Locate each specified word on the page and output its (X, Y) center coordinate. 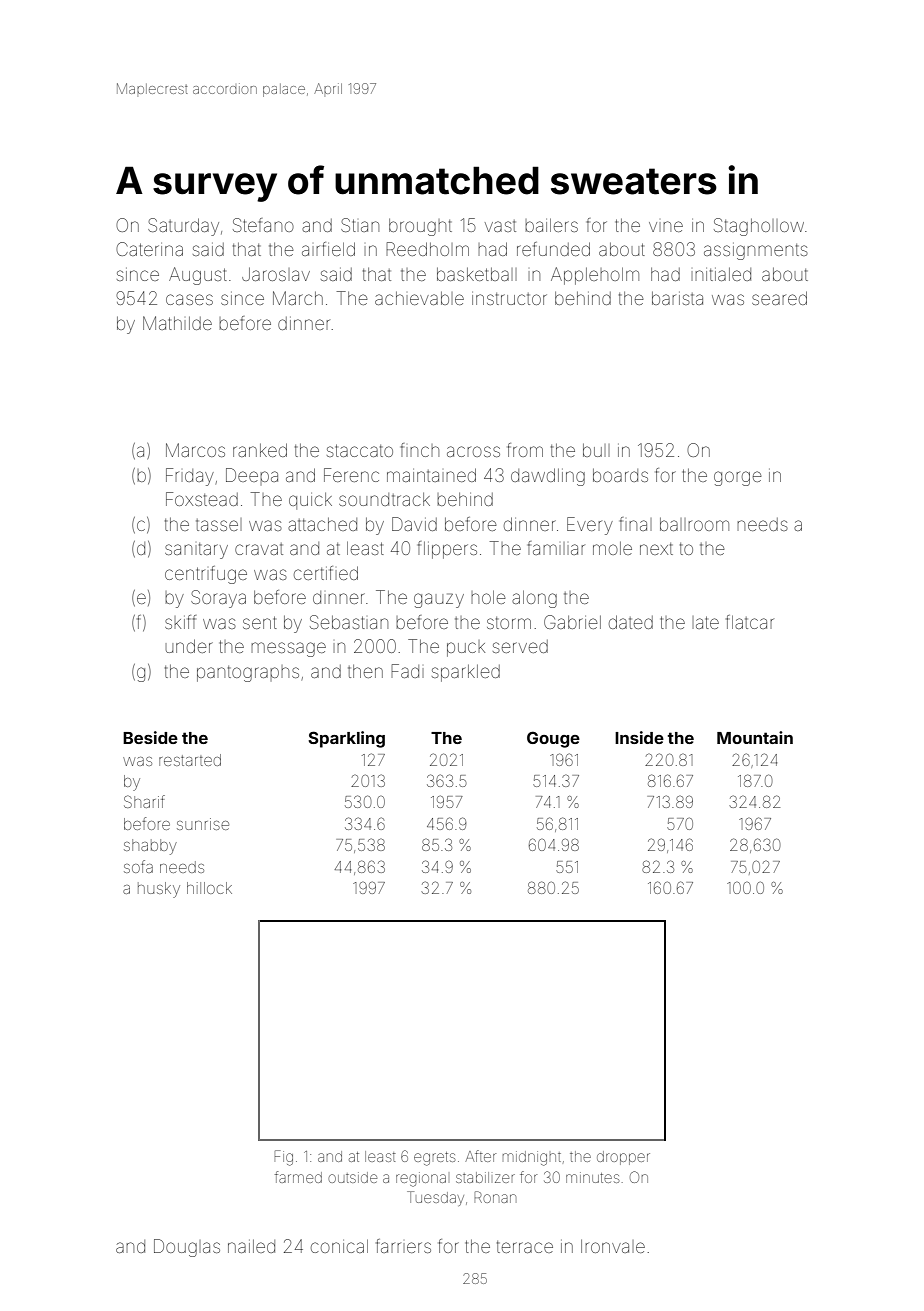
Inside (639, 737)
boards (620, 475)
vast (500, 226)
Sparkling (346, 739)
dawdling (548, 477)
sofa (138, 866)
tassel (217, 525)
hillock (209, 888)
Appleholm (595, 276)
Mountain (755, 737)
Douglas (187, 1248)
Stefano (263, 225)
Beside (150, 737)
